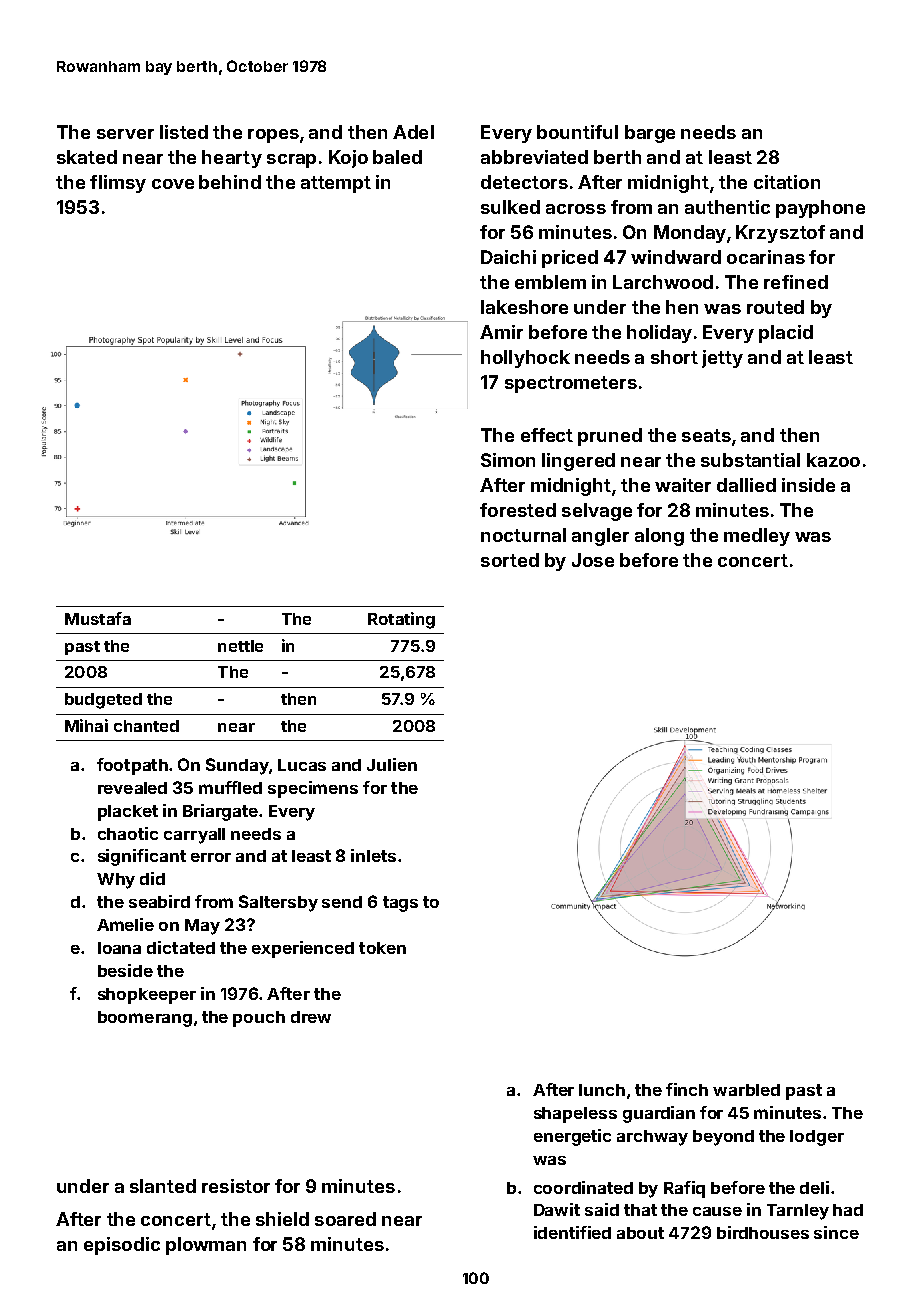  Describe the element at coordinates (122, 1246) in the screenshot. I see `episodic` at that location.
